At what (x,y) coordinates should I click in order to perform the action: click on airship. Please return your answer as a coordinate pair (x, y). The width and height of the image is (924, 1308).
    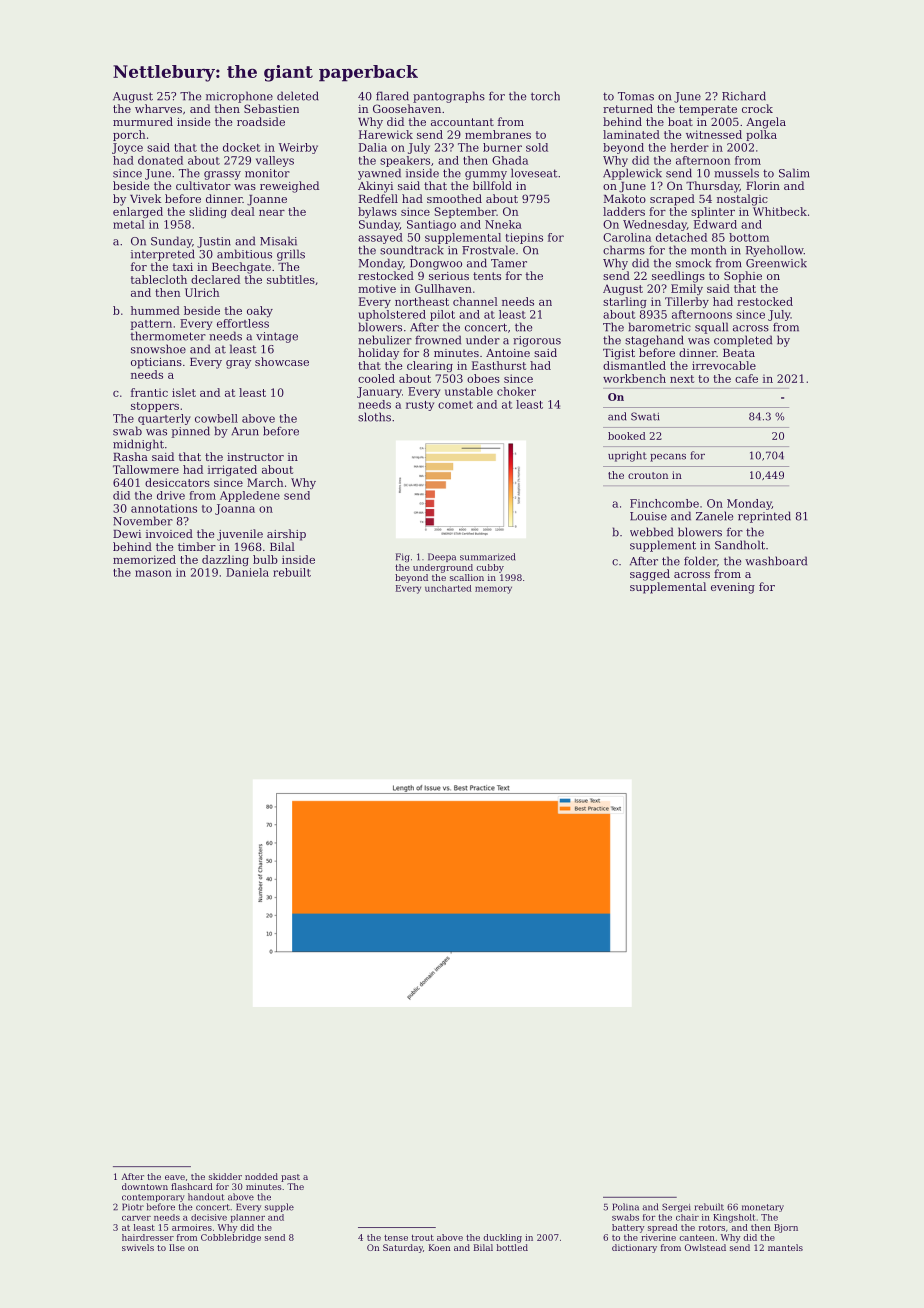
    Looking at the image, I should click on (286, 535).
